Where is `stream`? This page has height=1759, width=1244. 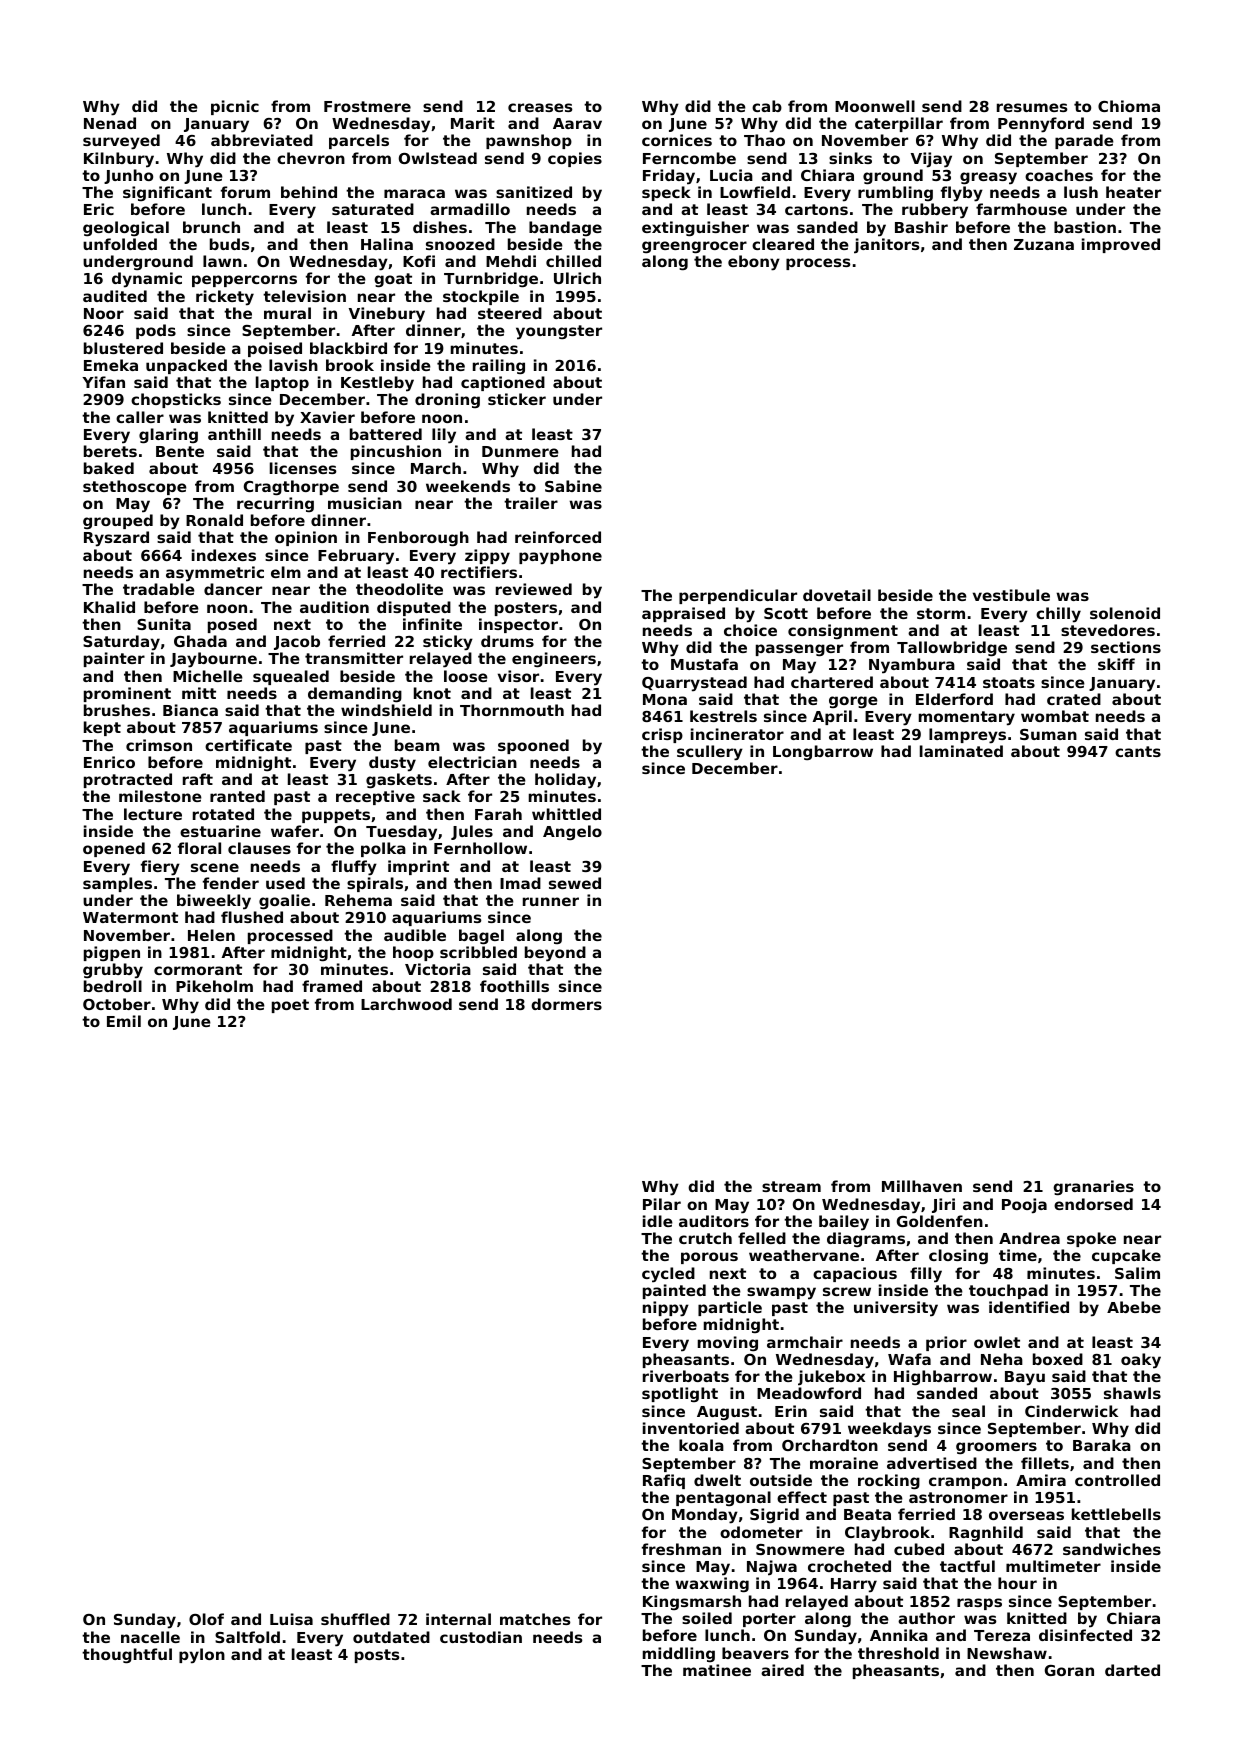
stream is located at coordinates (791, 1186).
